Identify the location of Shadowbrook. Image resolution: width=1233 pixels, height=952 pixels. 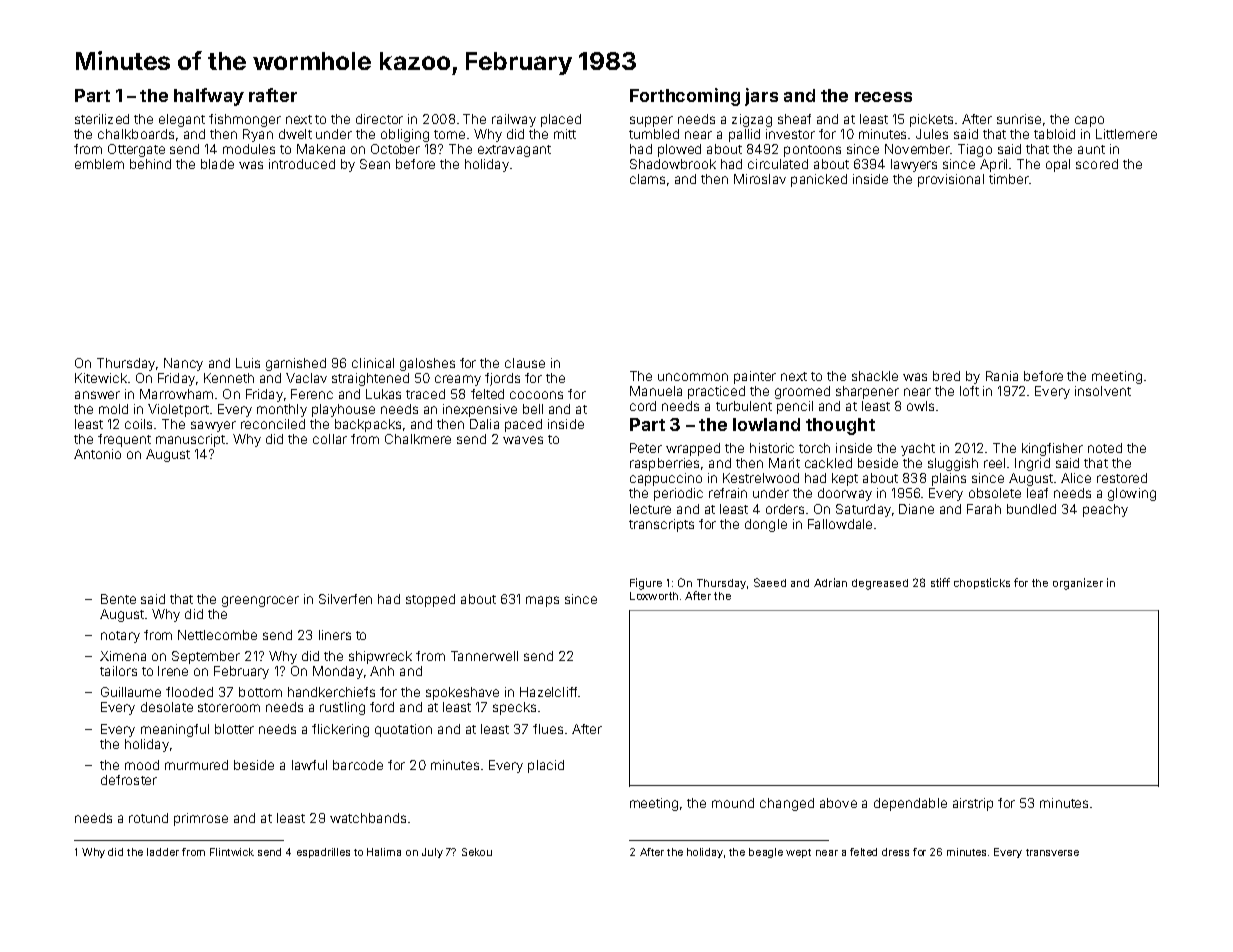
(673, 164).
